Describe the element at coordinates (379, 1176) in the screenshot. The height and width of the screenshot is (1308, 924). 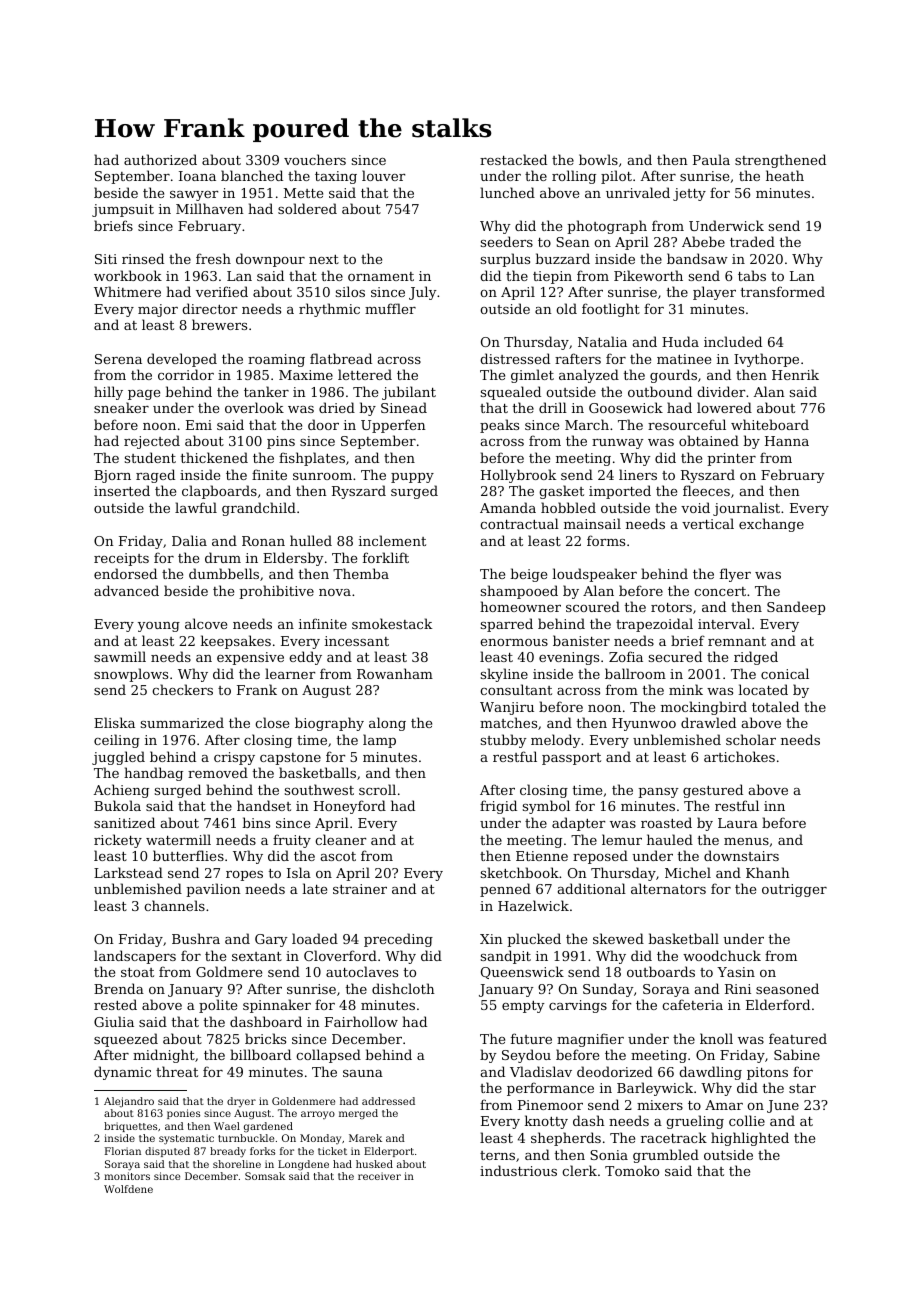
I see `receiver` at that location.
